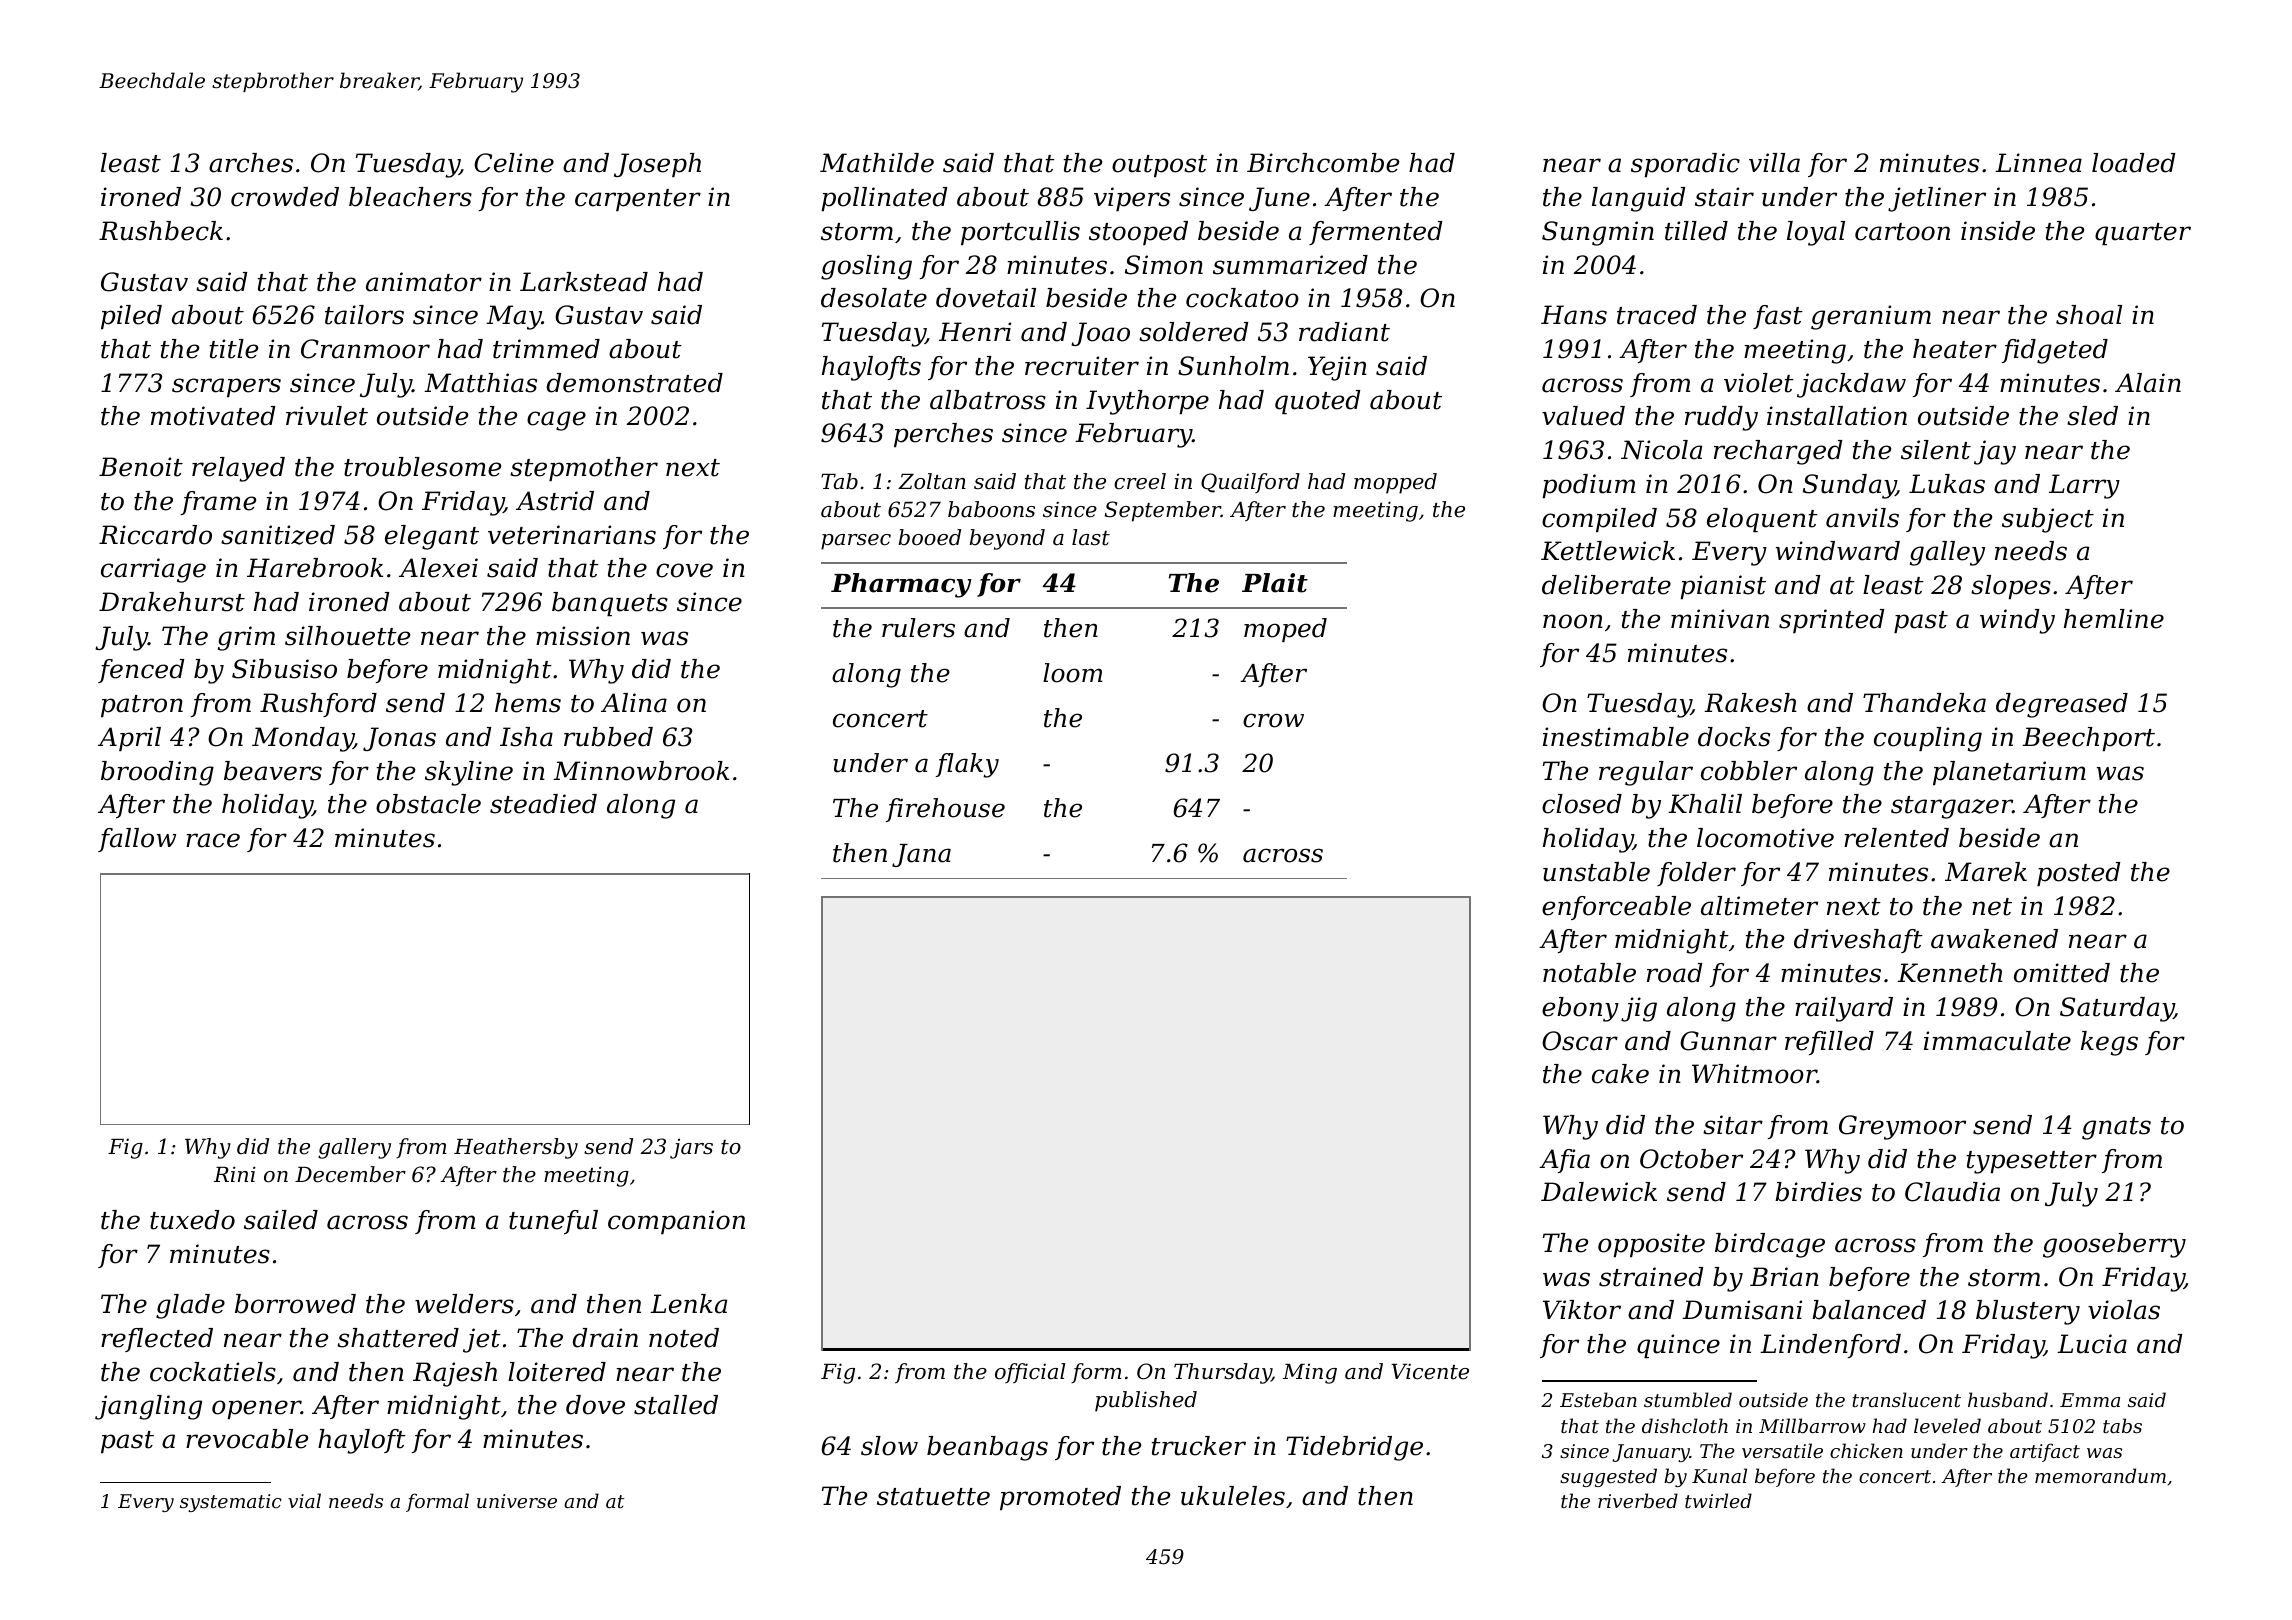  Describe the element at coordinates (1354, 1448) in the document. I see `Tidebridge` at that location.
